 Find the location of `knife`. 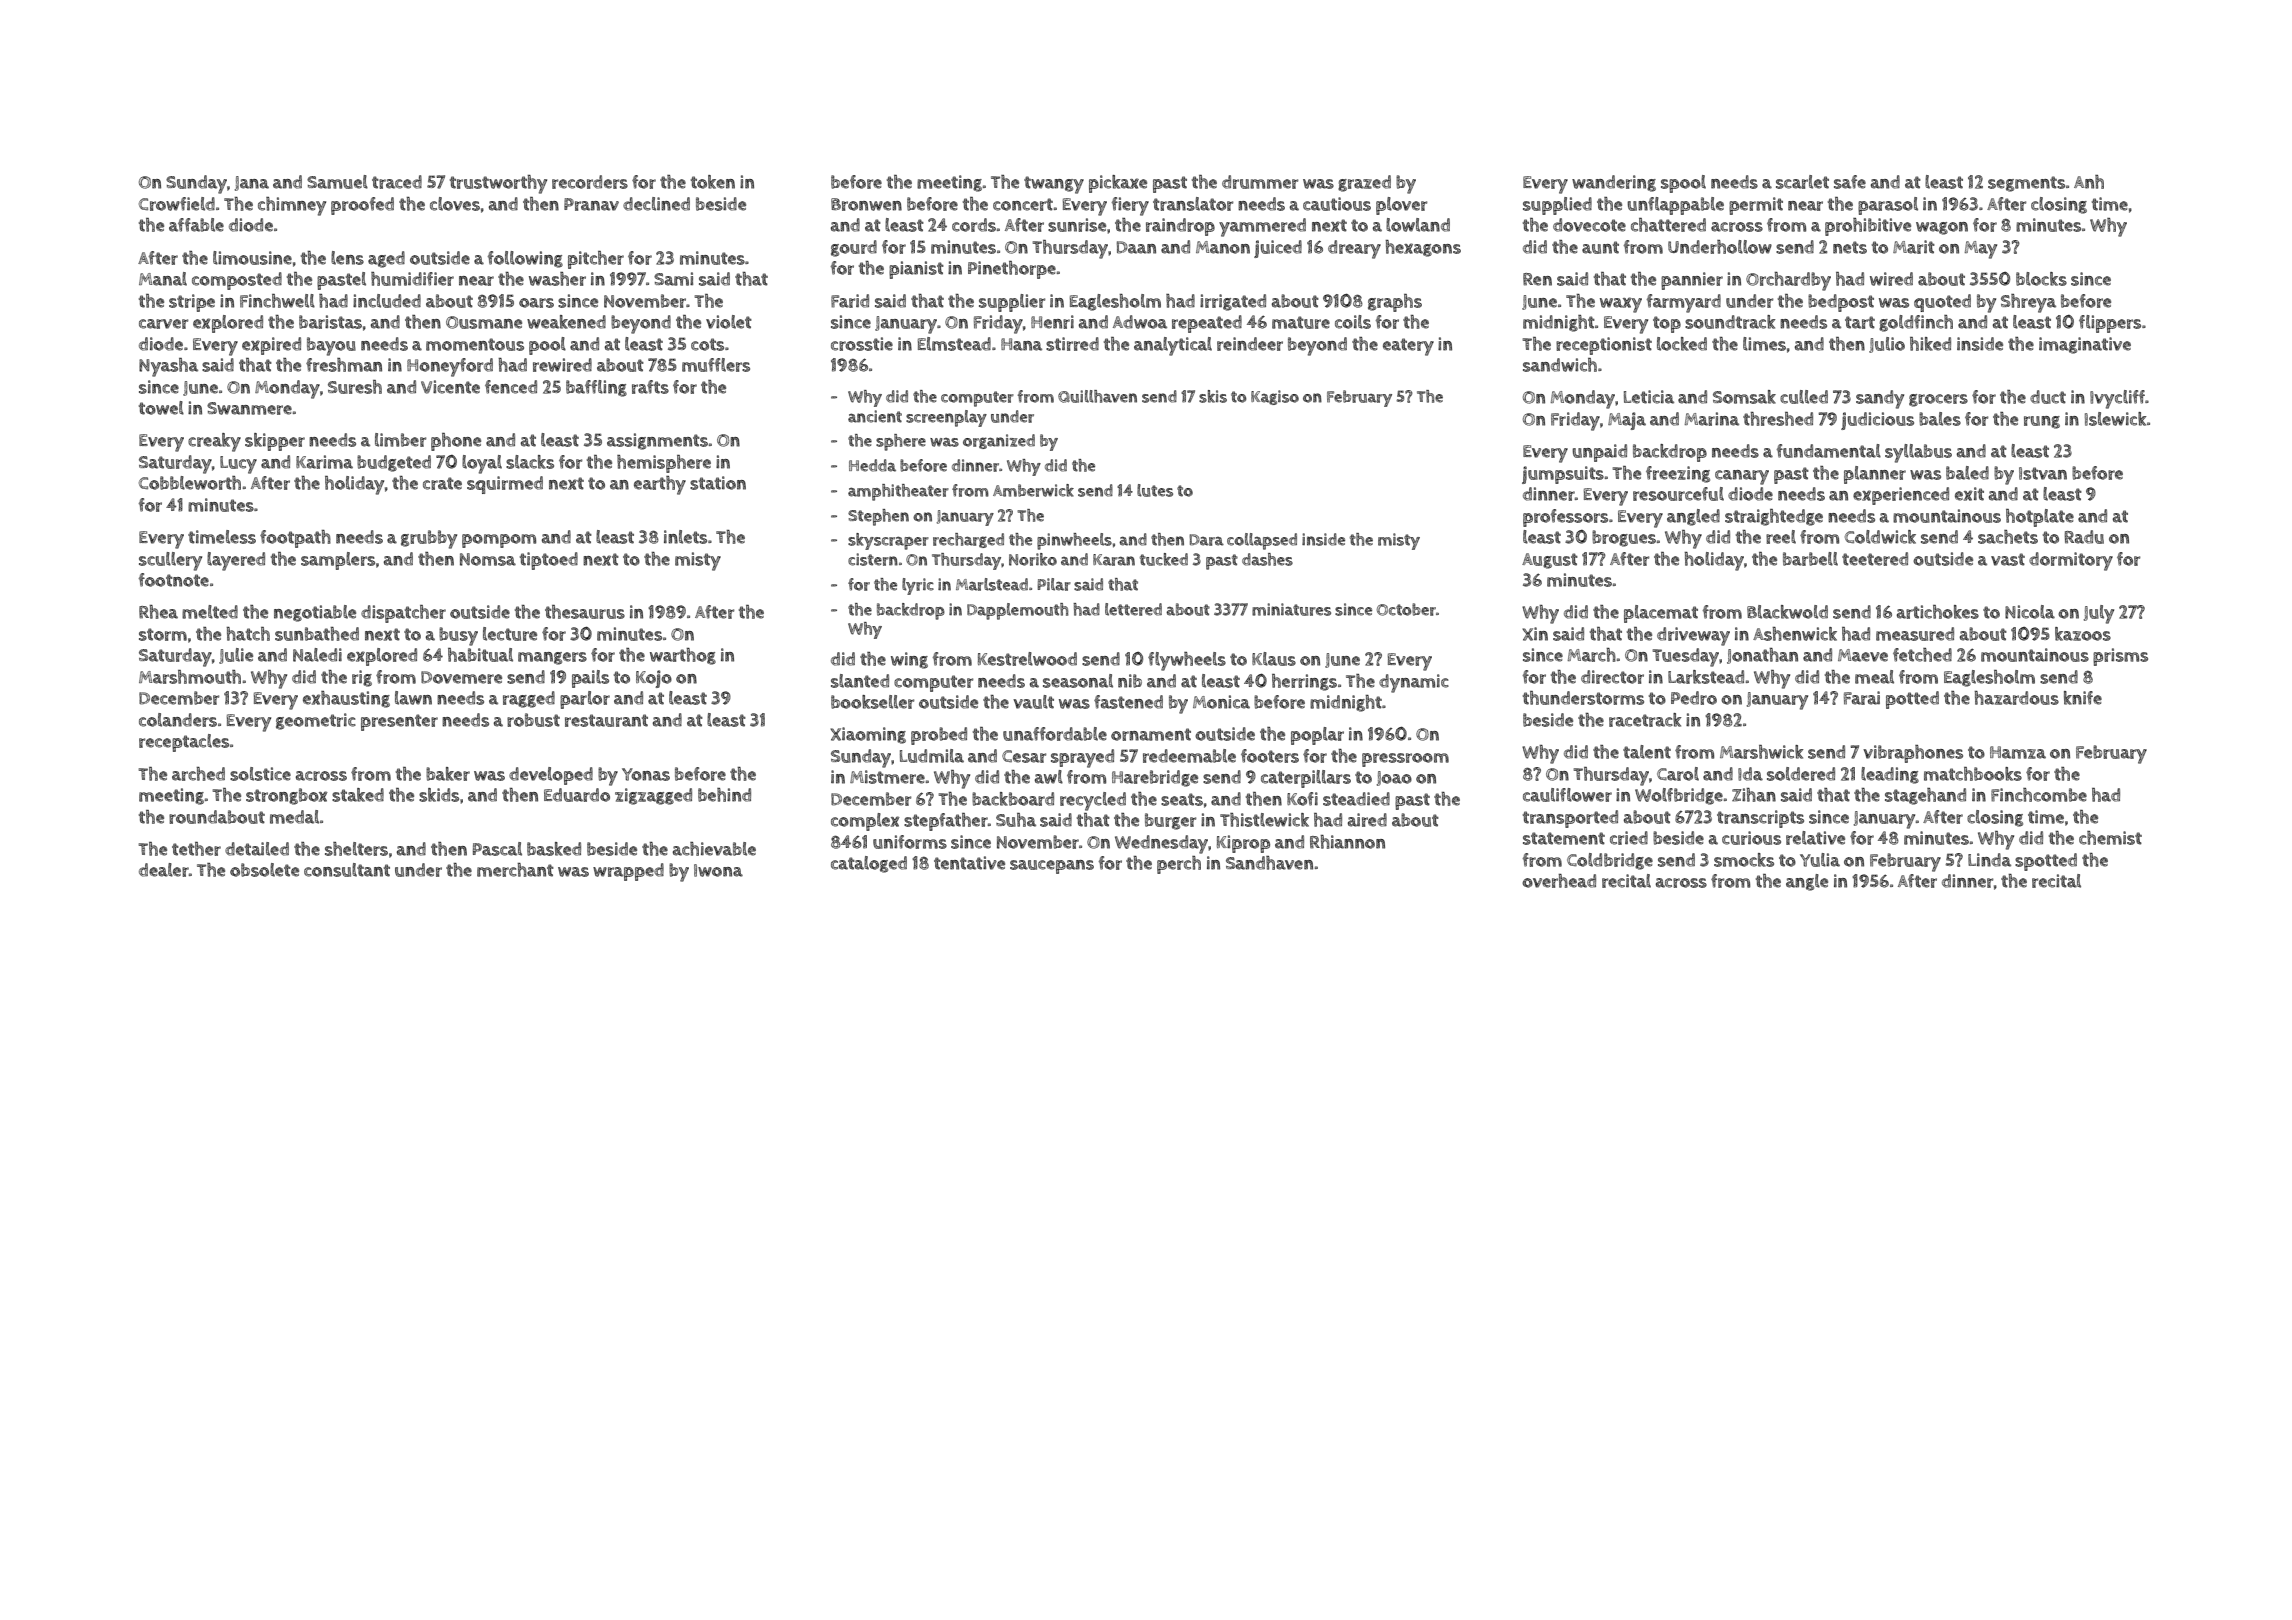

knife is located at coordinates (2083, 698).
